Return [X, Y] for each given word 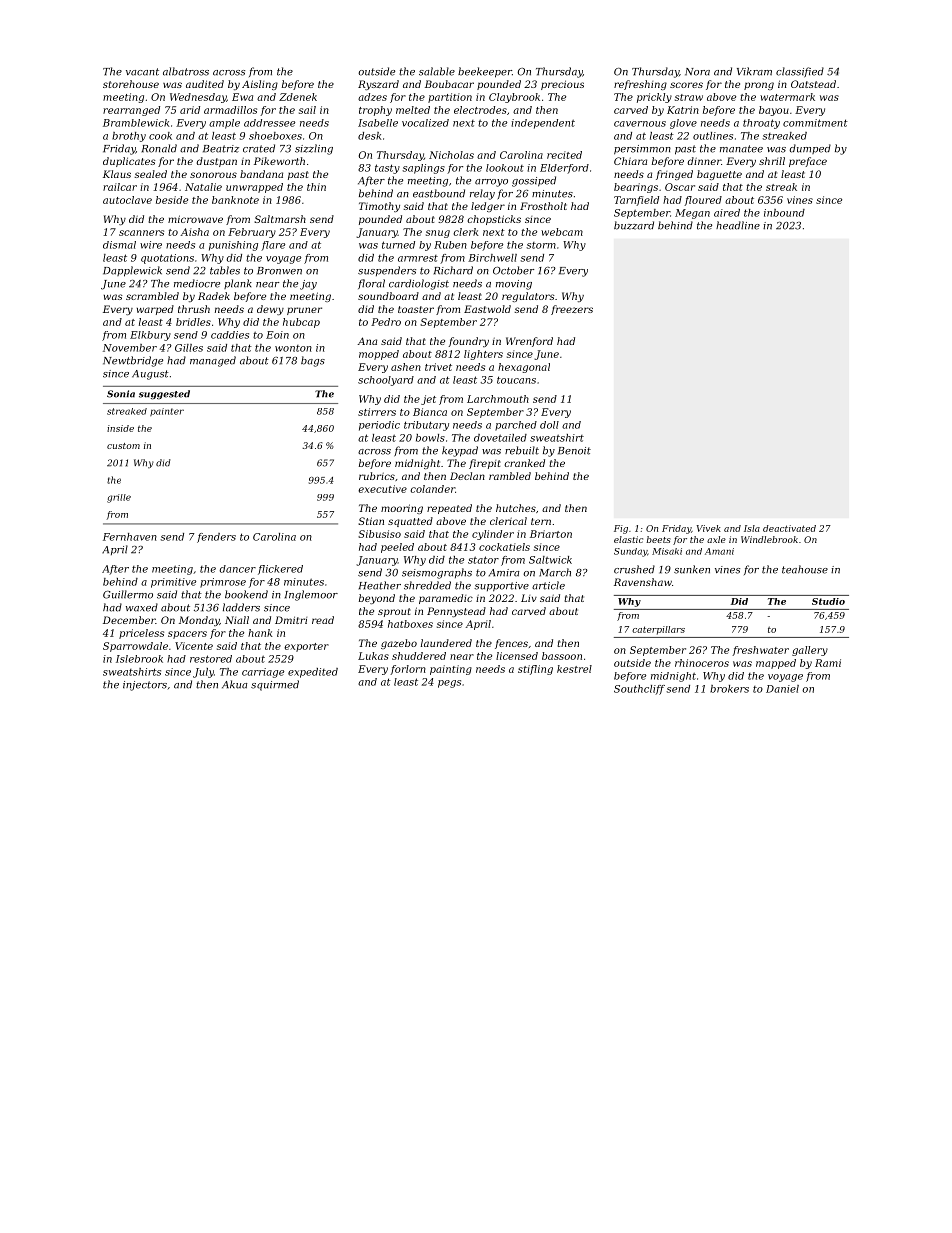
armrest [418, 258]
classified [800, 72]
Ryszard [378, 85]
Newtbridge [133, 361]
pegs [449, 684]
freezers [572, 310]
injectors [145, 686]
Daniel [782, 689]
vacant [142, 72]
